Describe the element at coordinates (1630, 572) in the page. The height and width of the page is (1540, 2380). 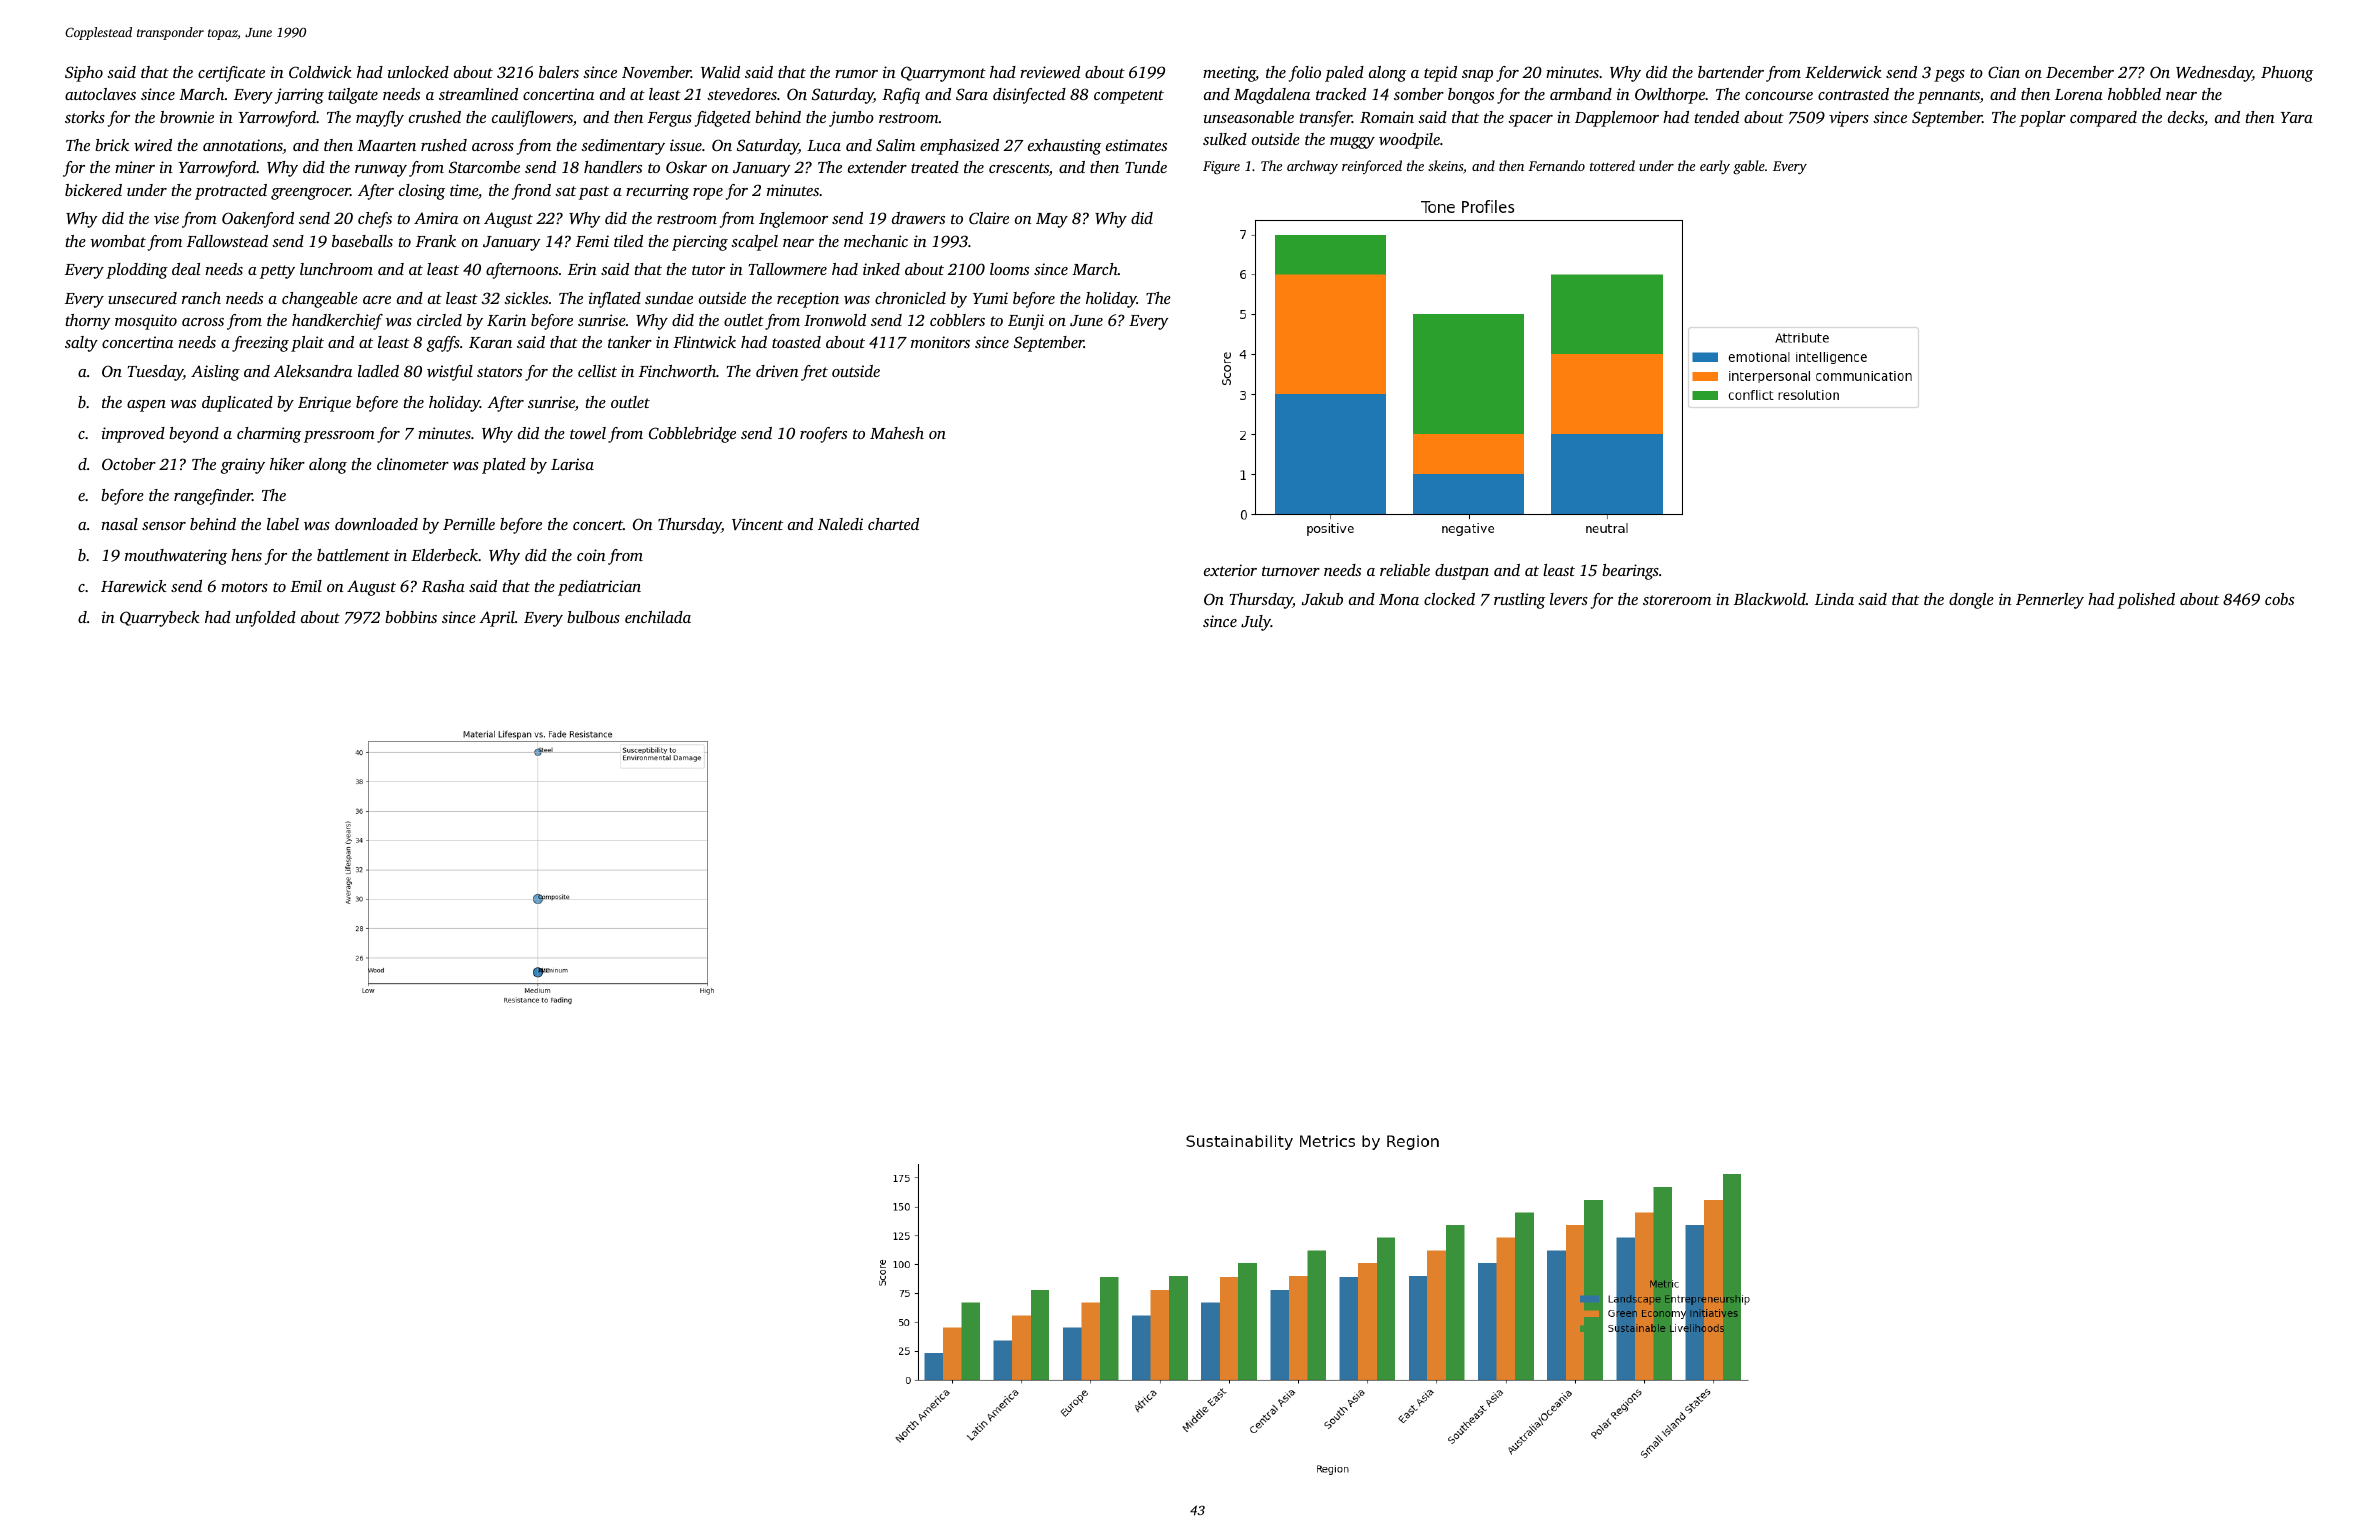
I see `bearings` at that location.
